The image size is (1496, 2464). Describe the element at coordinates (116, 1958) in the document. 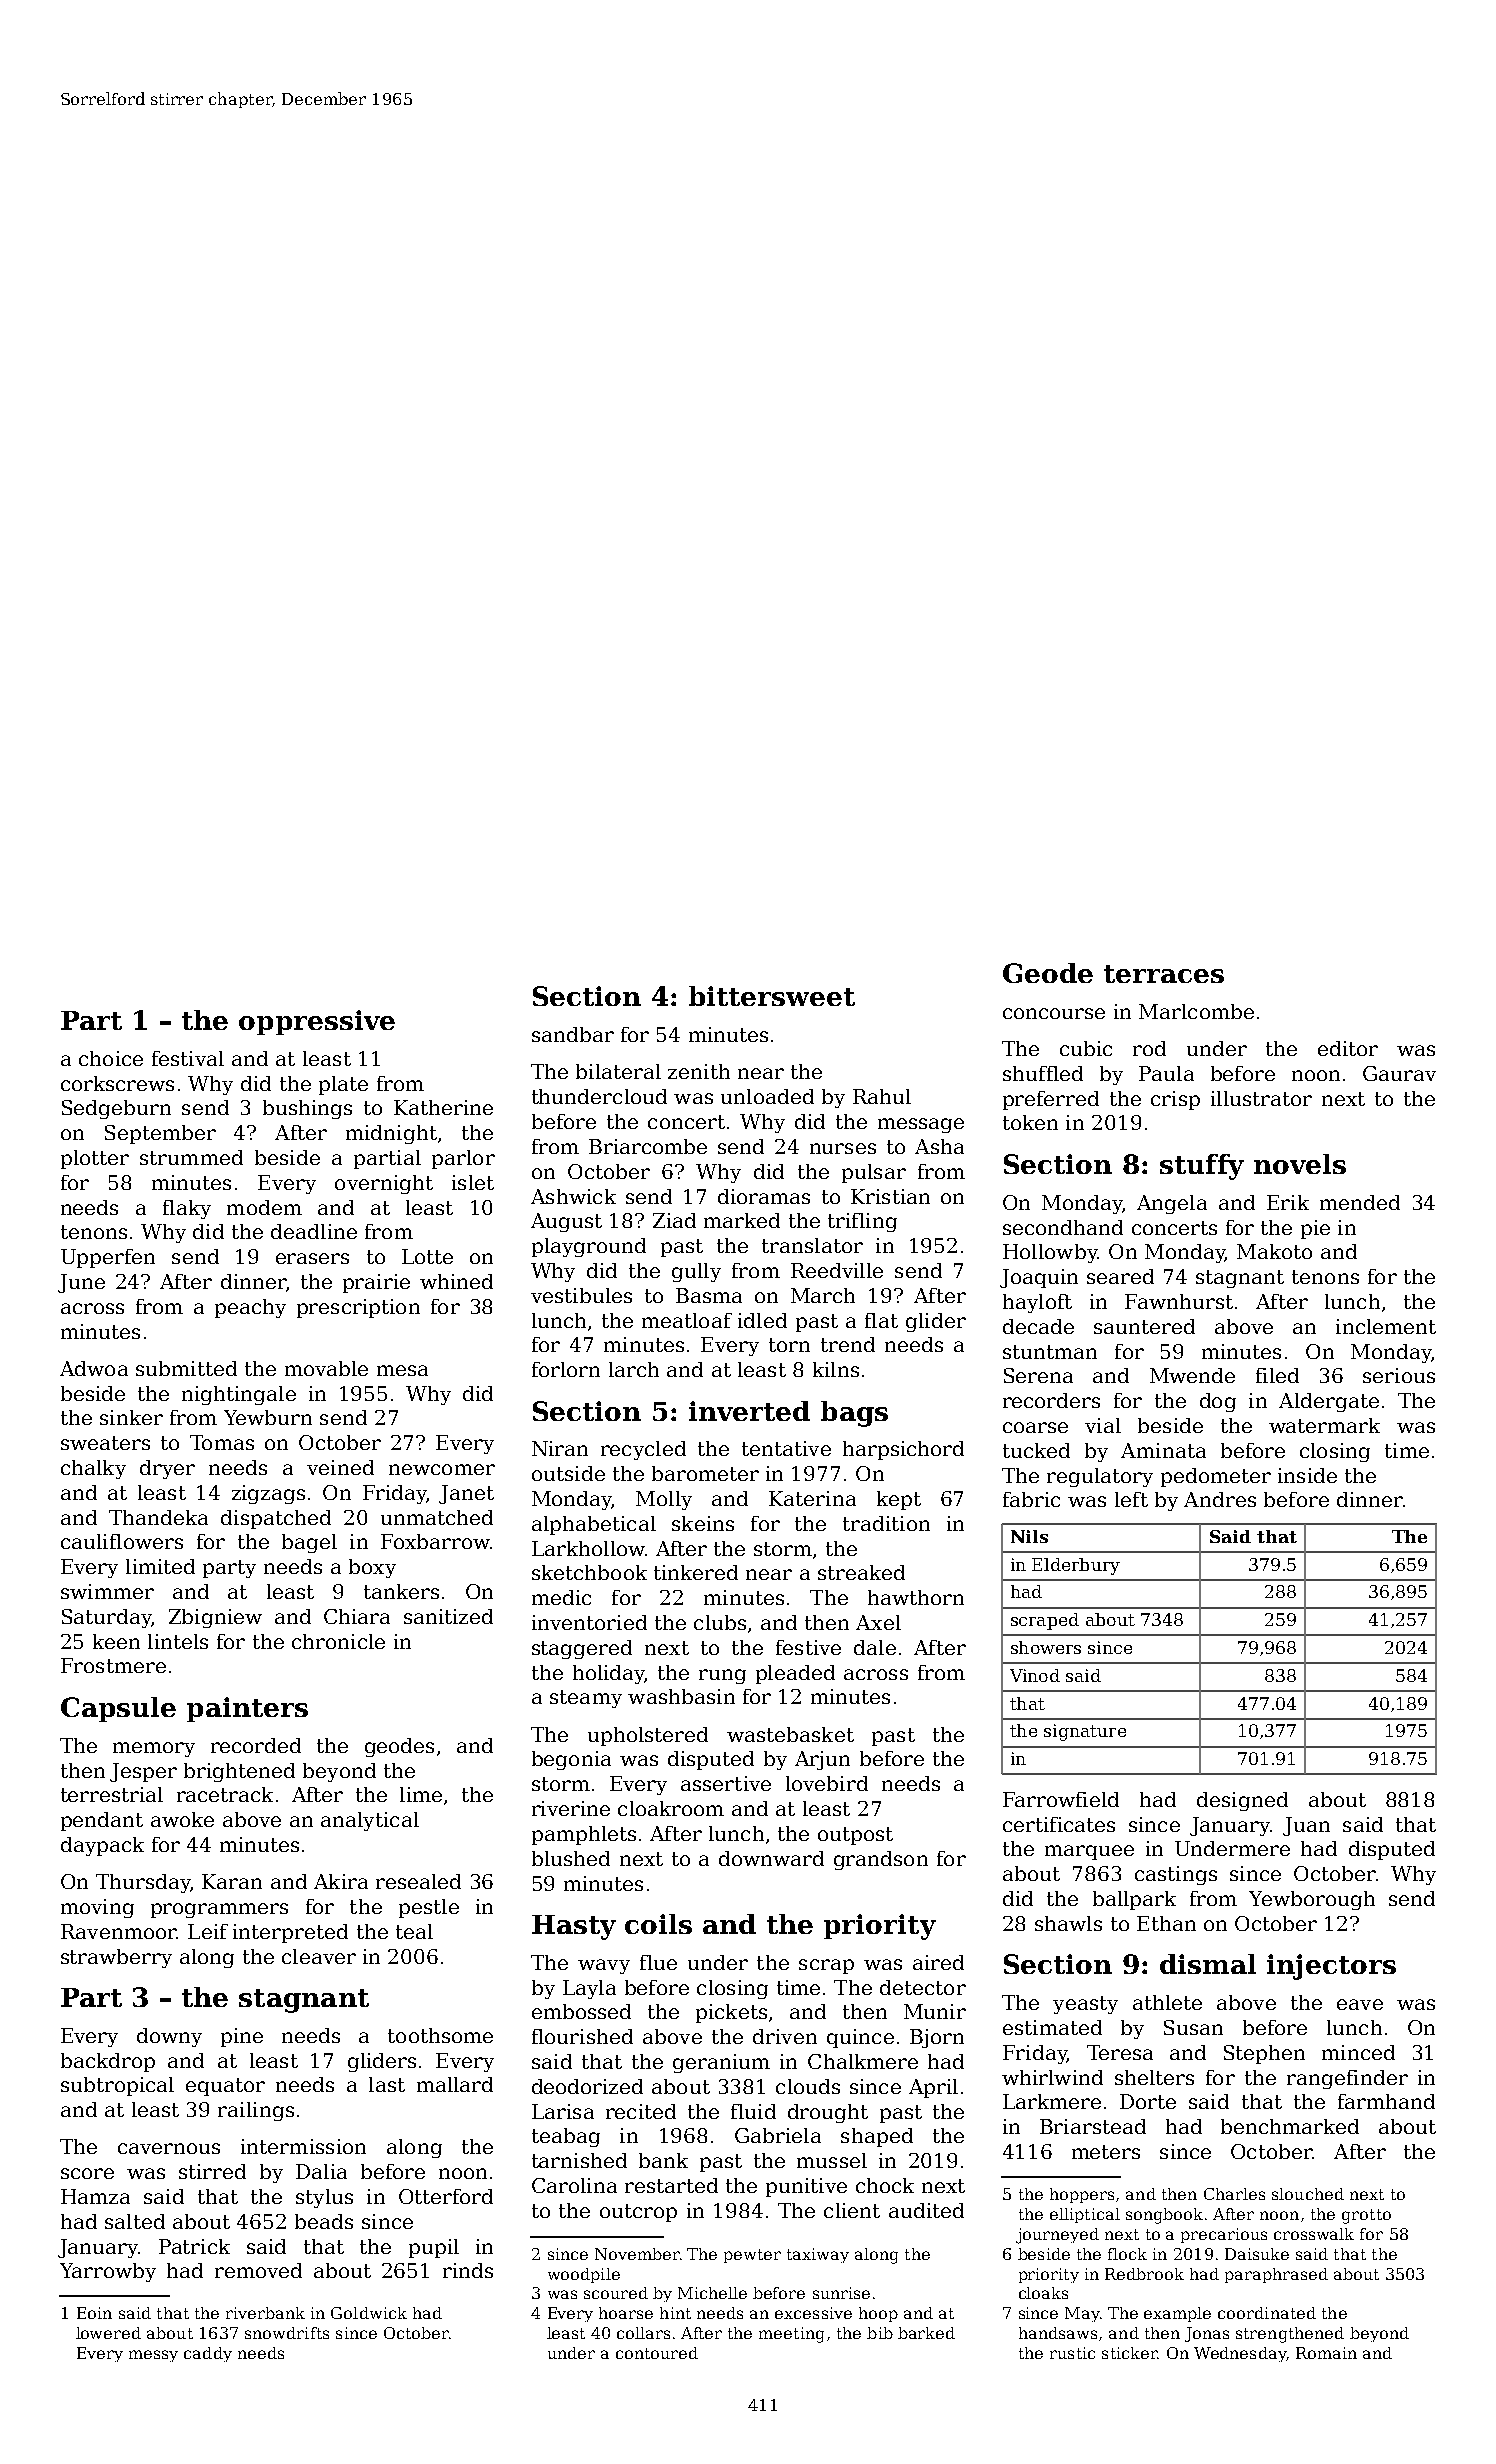

I see `strawberry` at that location.
